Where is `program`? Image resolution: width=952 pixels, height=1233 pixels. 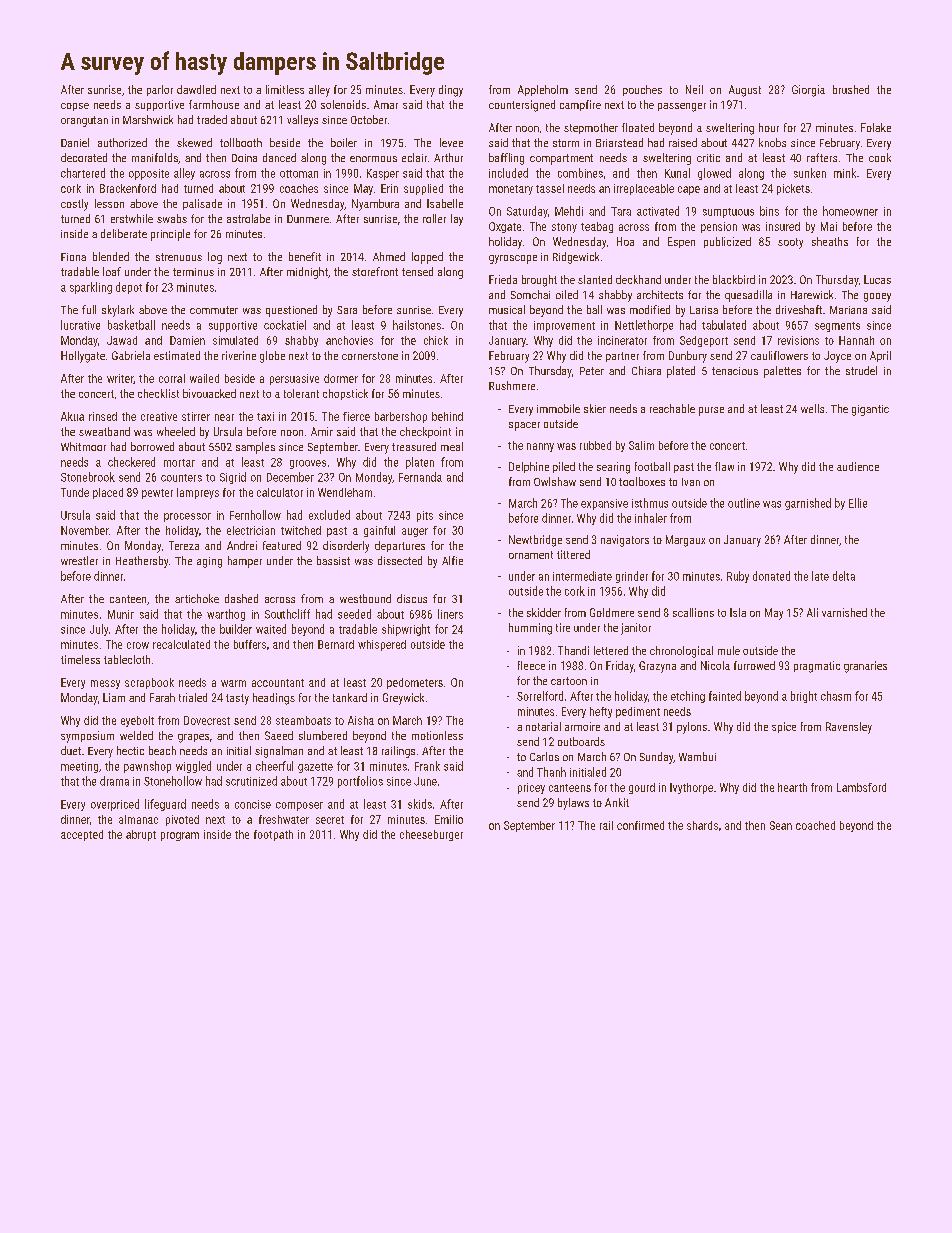 program is located at coordinates (180, 836).
